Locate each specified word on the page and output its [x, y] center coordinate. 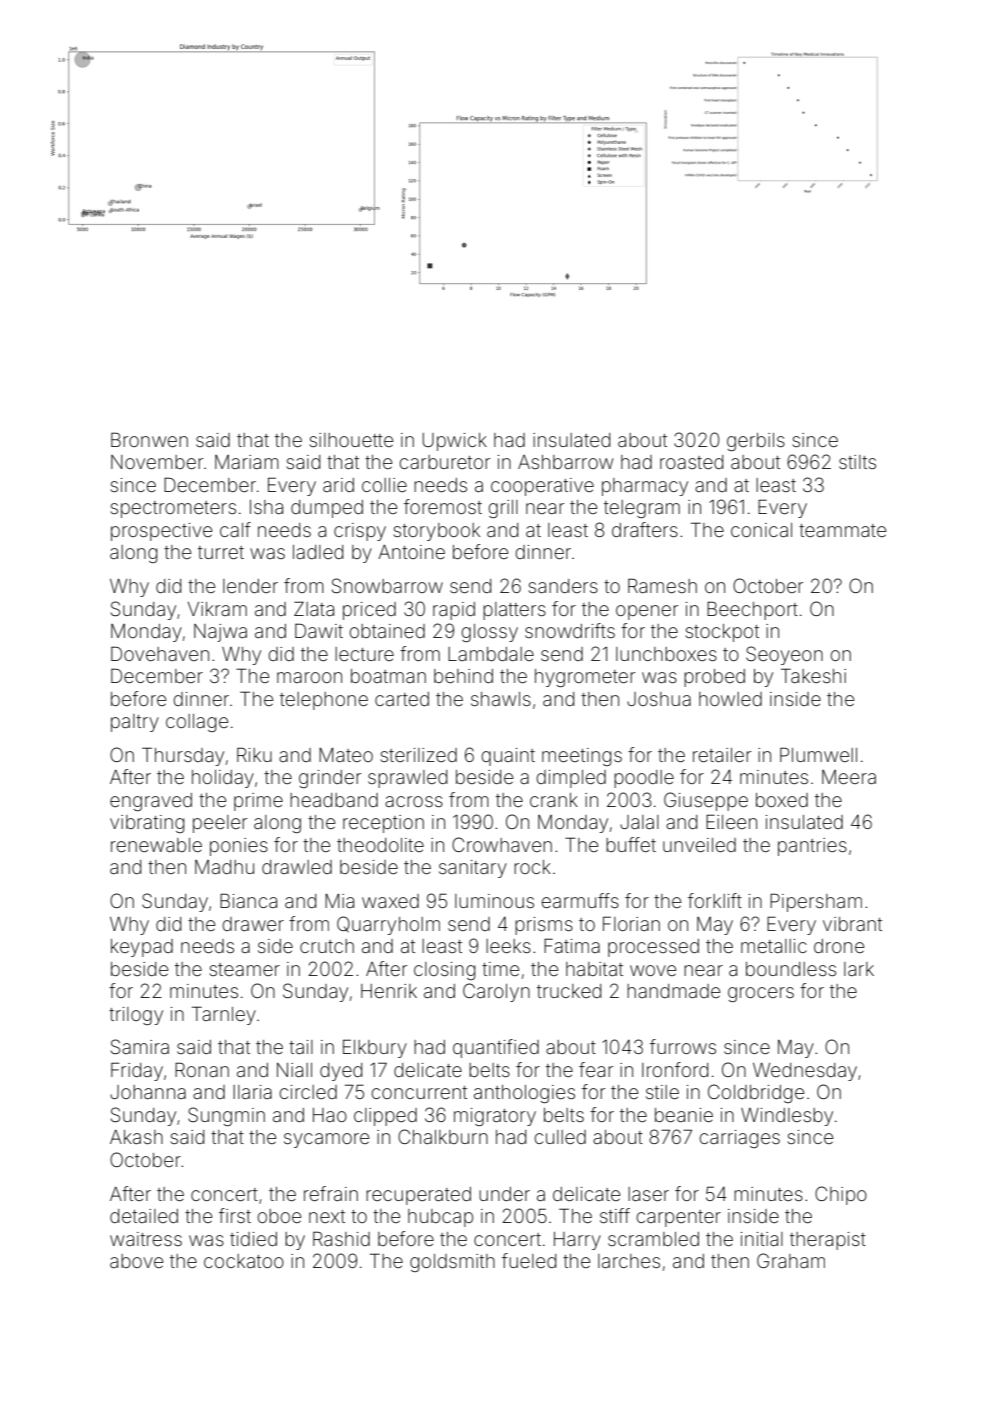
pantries [812, 847]
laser [648, 1194]
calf [235, 529]
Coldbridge [756, 1093]
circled [308, 1092]
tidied [253, 1239]
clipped [385, 1117]
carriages [739, 1139]
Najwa [220, 633]
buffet [631, 844]
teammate [842, 530]
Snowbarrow [387, 585]
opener [647, 612]
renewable [156, 845]
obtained [387, 631]
